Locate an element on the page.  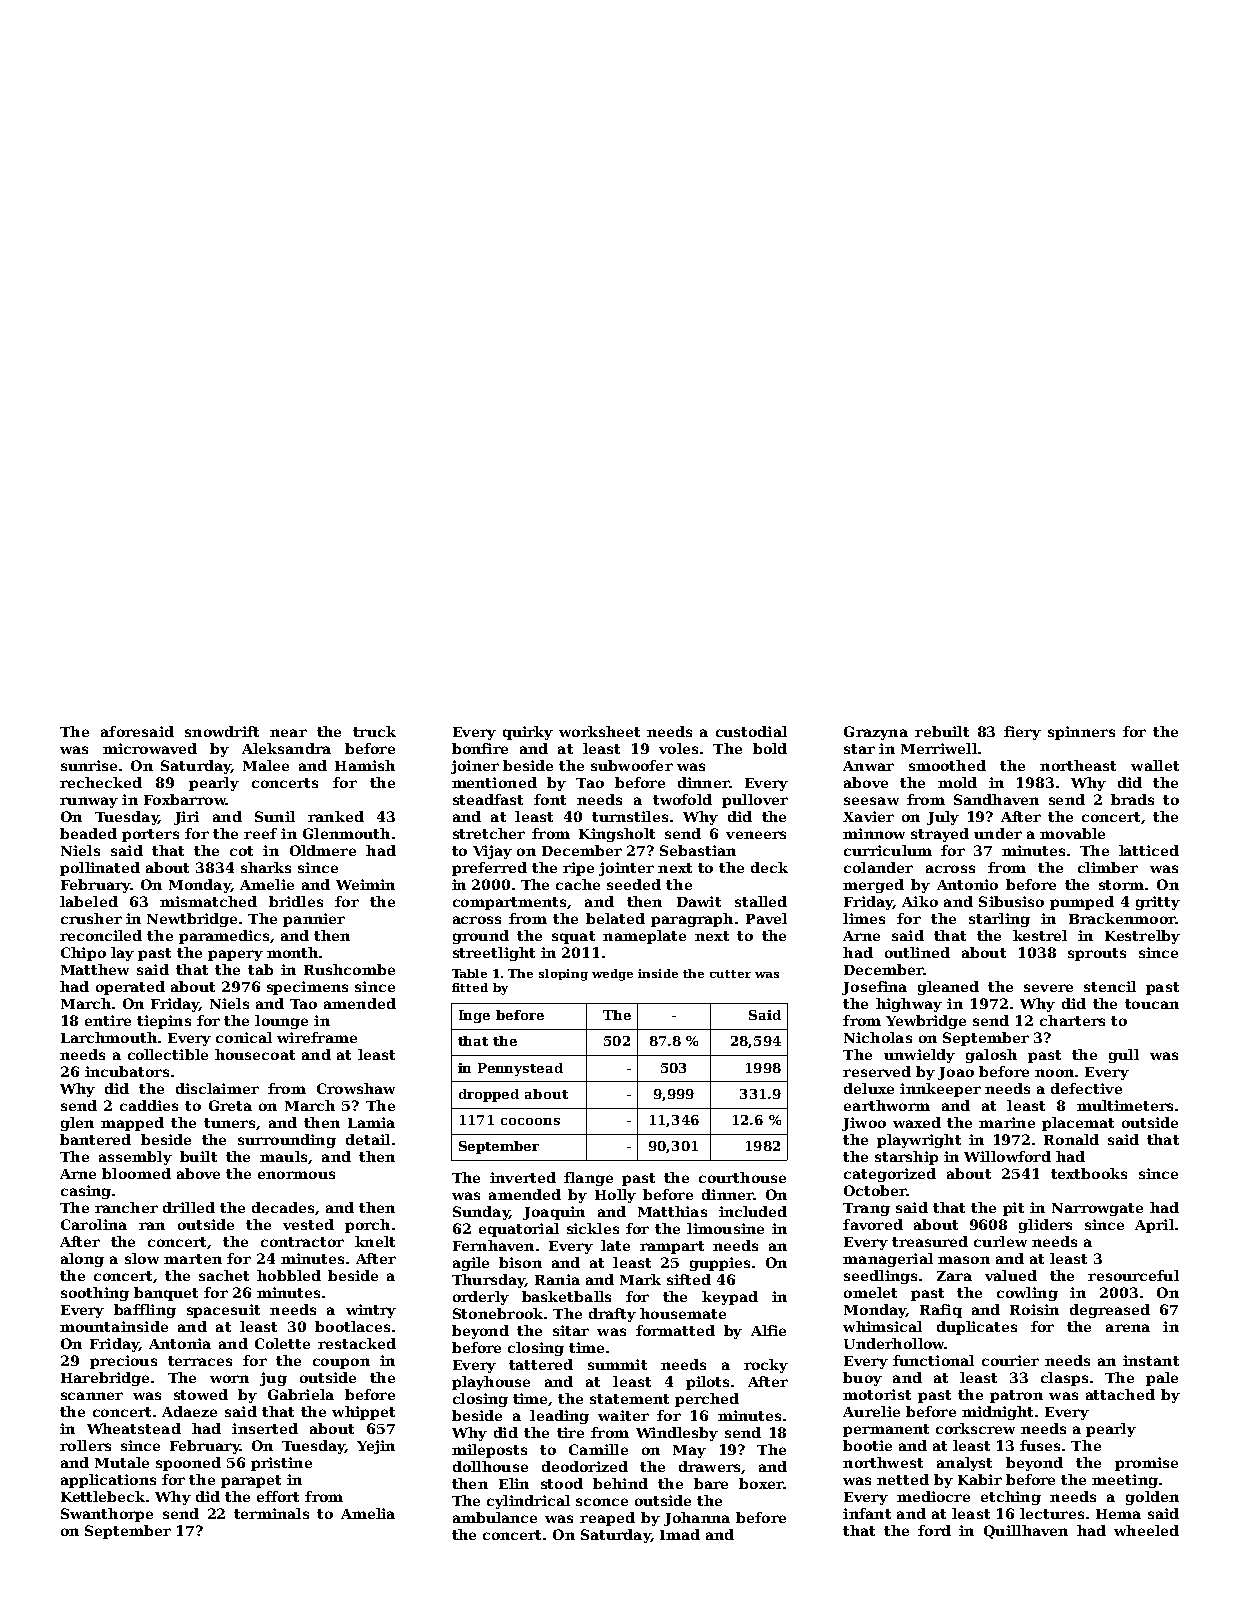
reserved is located at coordinates (877, 1071).
